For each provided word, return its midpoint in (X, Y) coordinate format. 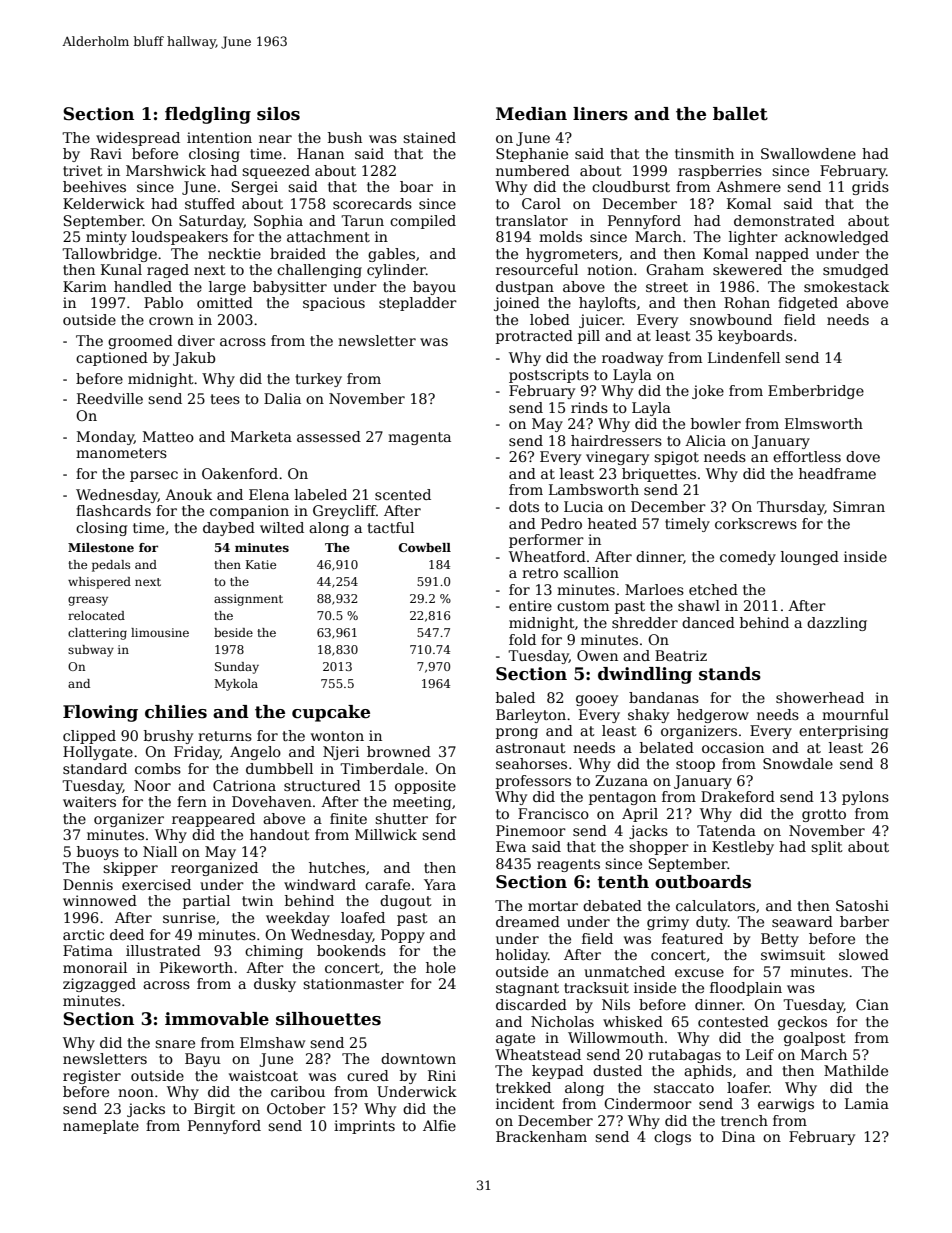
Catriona (244, 785)
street (667, 287)
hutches (337, 867)
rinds (589, 407)
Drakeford (738, 796)
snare (175, 1044)
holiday (522, 956)
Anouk (188, 494)
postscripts (549, 376)
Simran (859, 506)
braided (298, 253)
